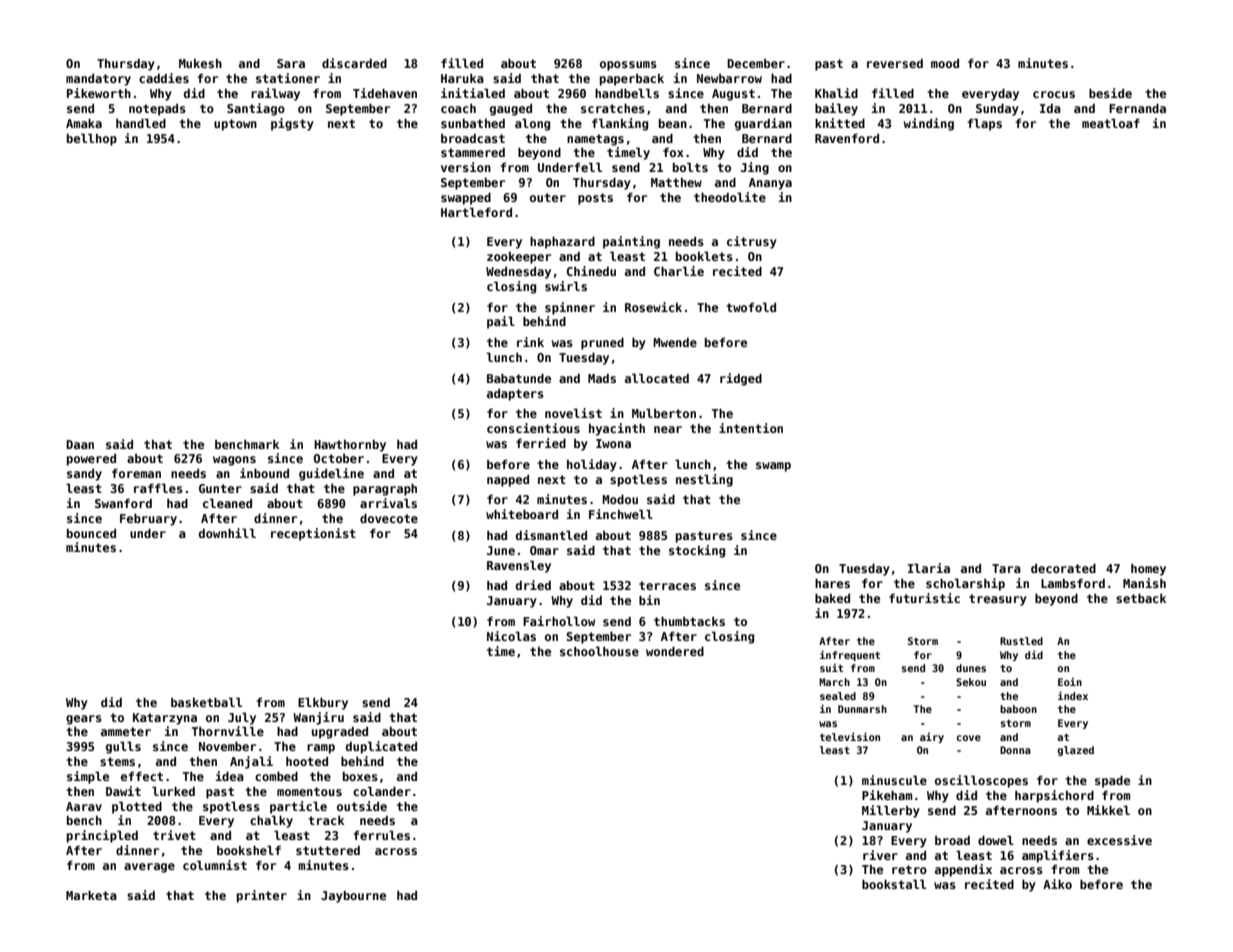 The image size is (1233, 952). What do you see at coordinates (751, 307) in the image?
I see `twofold` at bounding box center [751, 307].
